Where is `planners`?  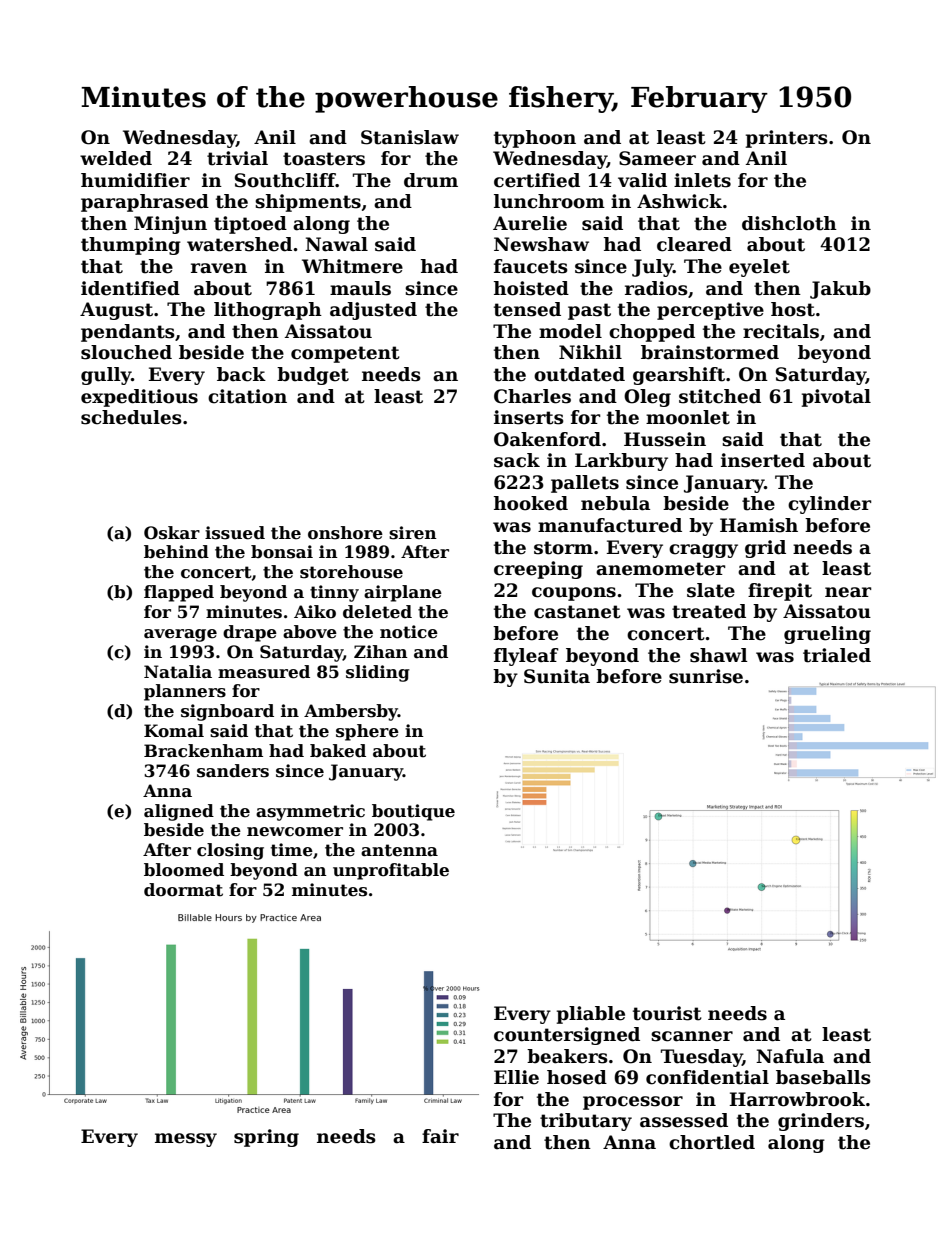 planners is located at coordinates (185, 692).
